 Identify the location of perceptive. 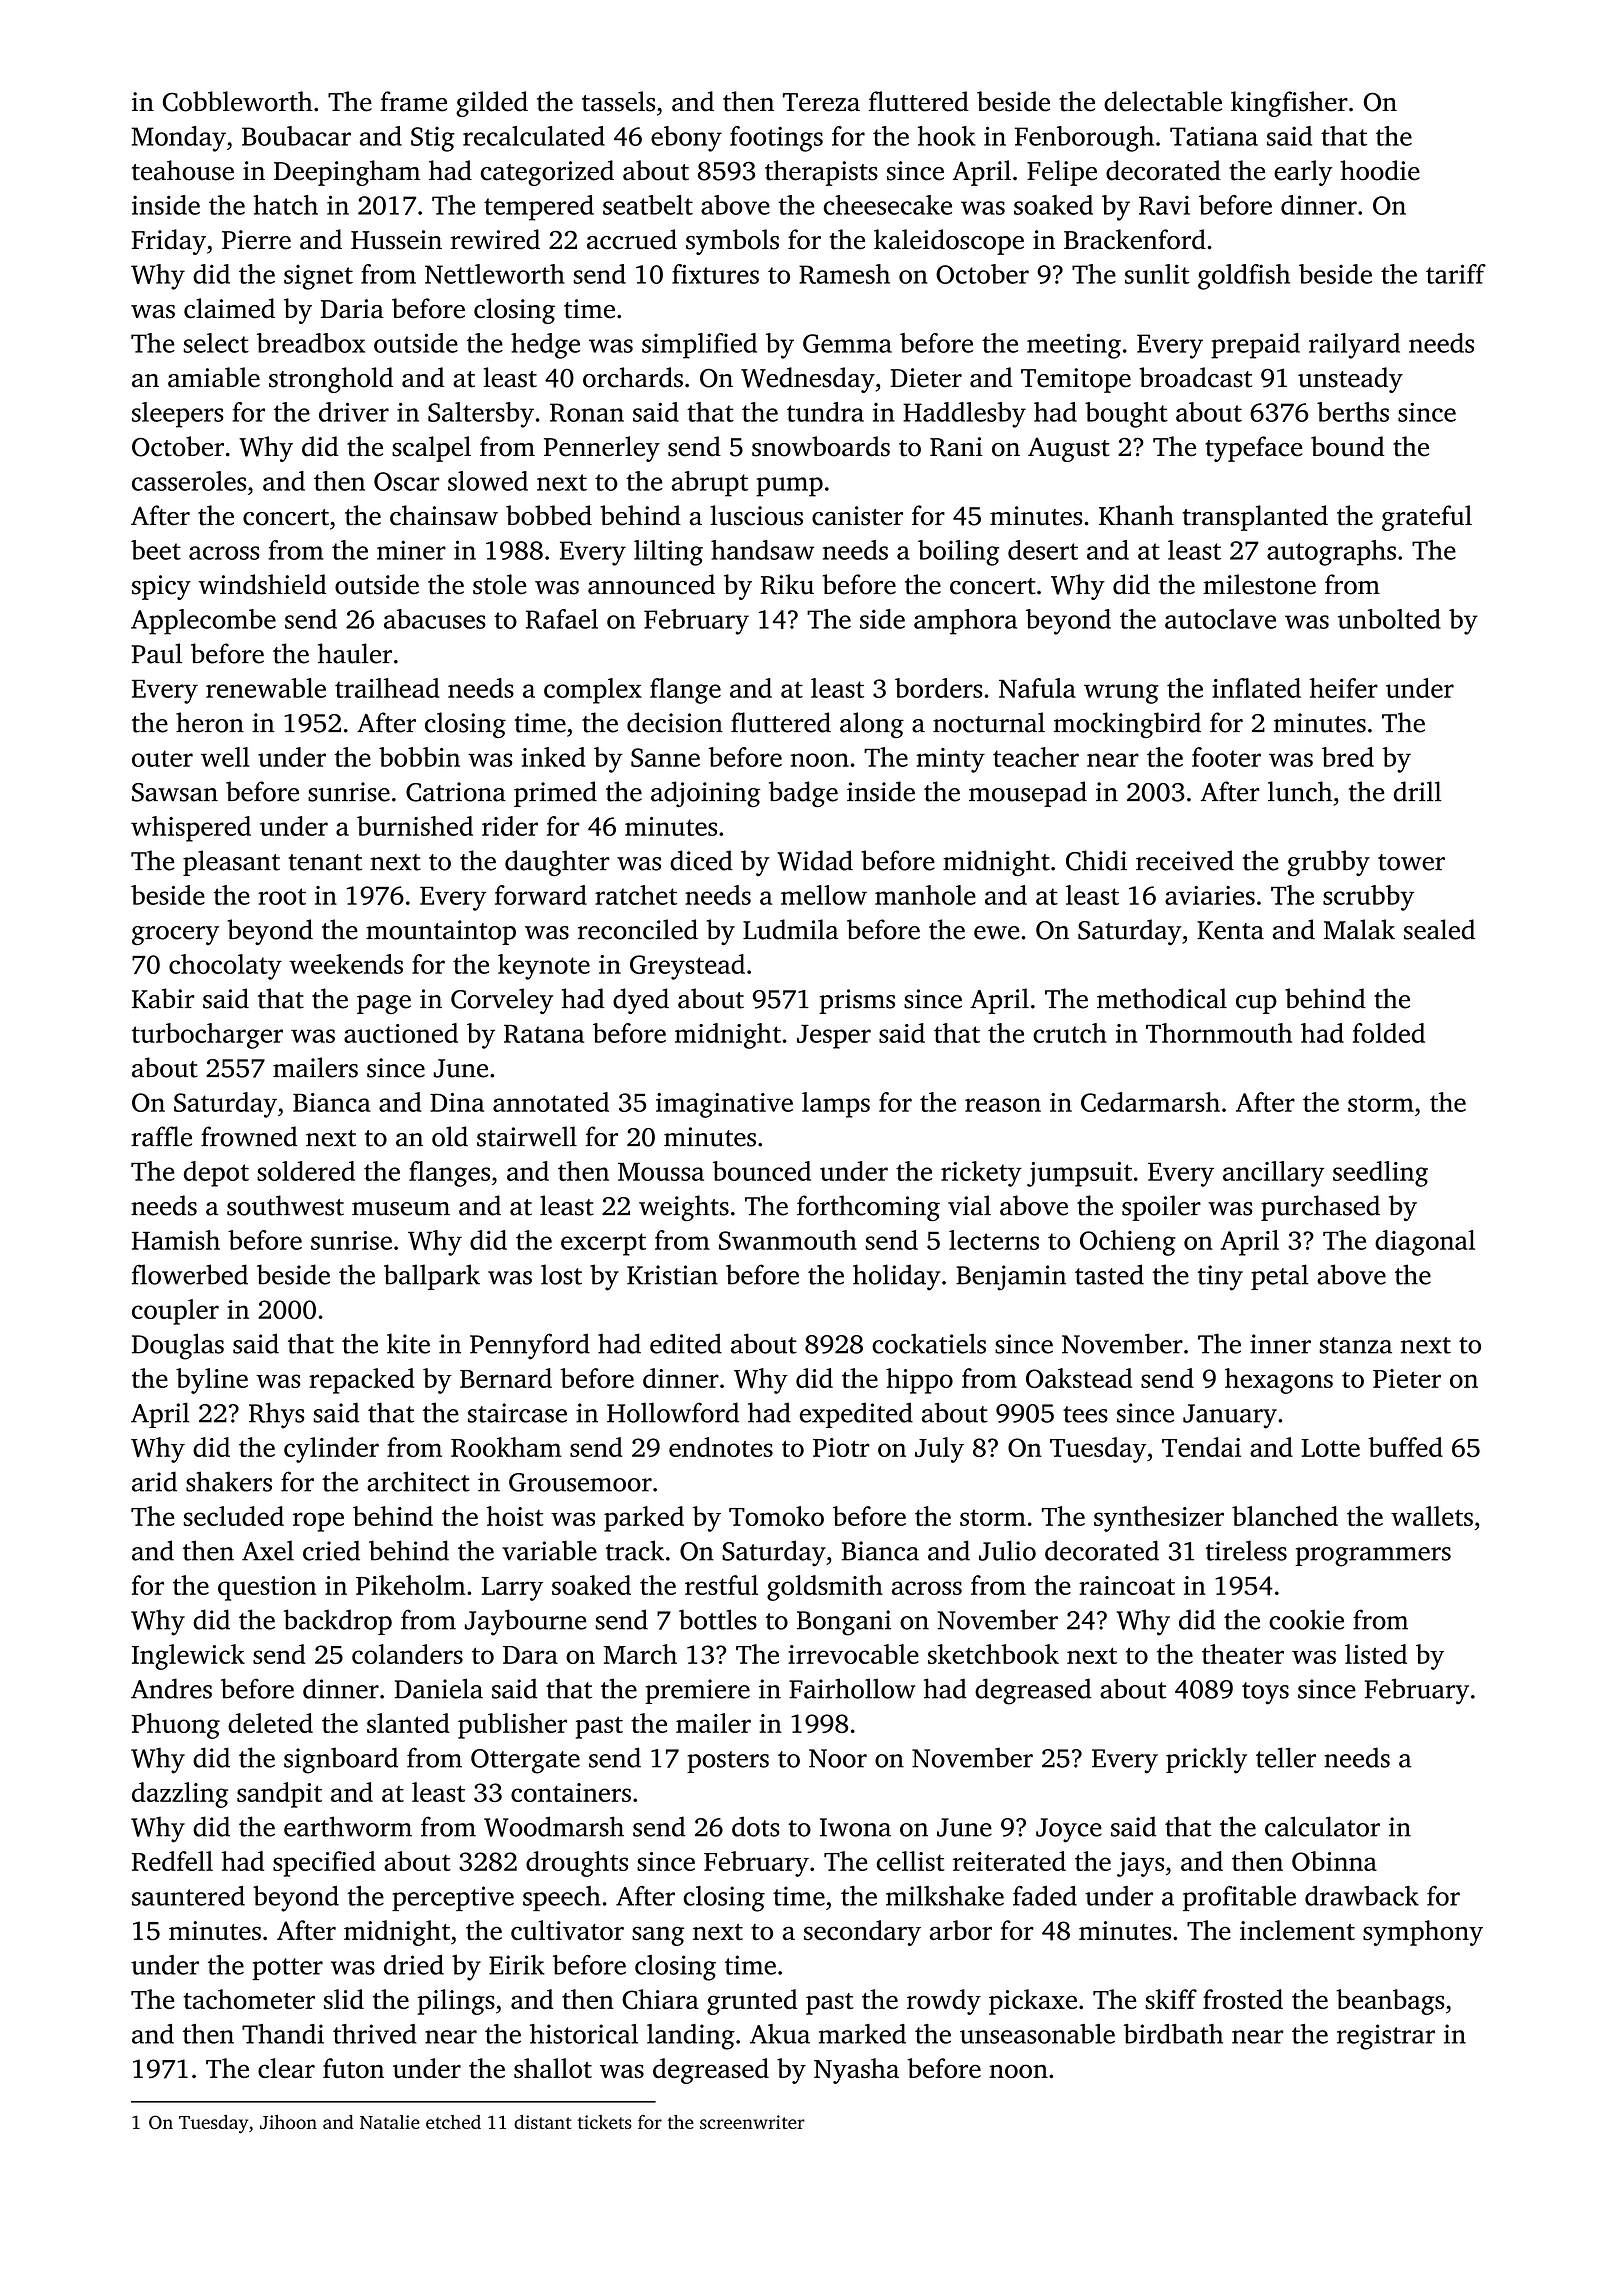
(453, 1898).
